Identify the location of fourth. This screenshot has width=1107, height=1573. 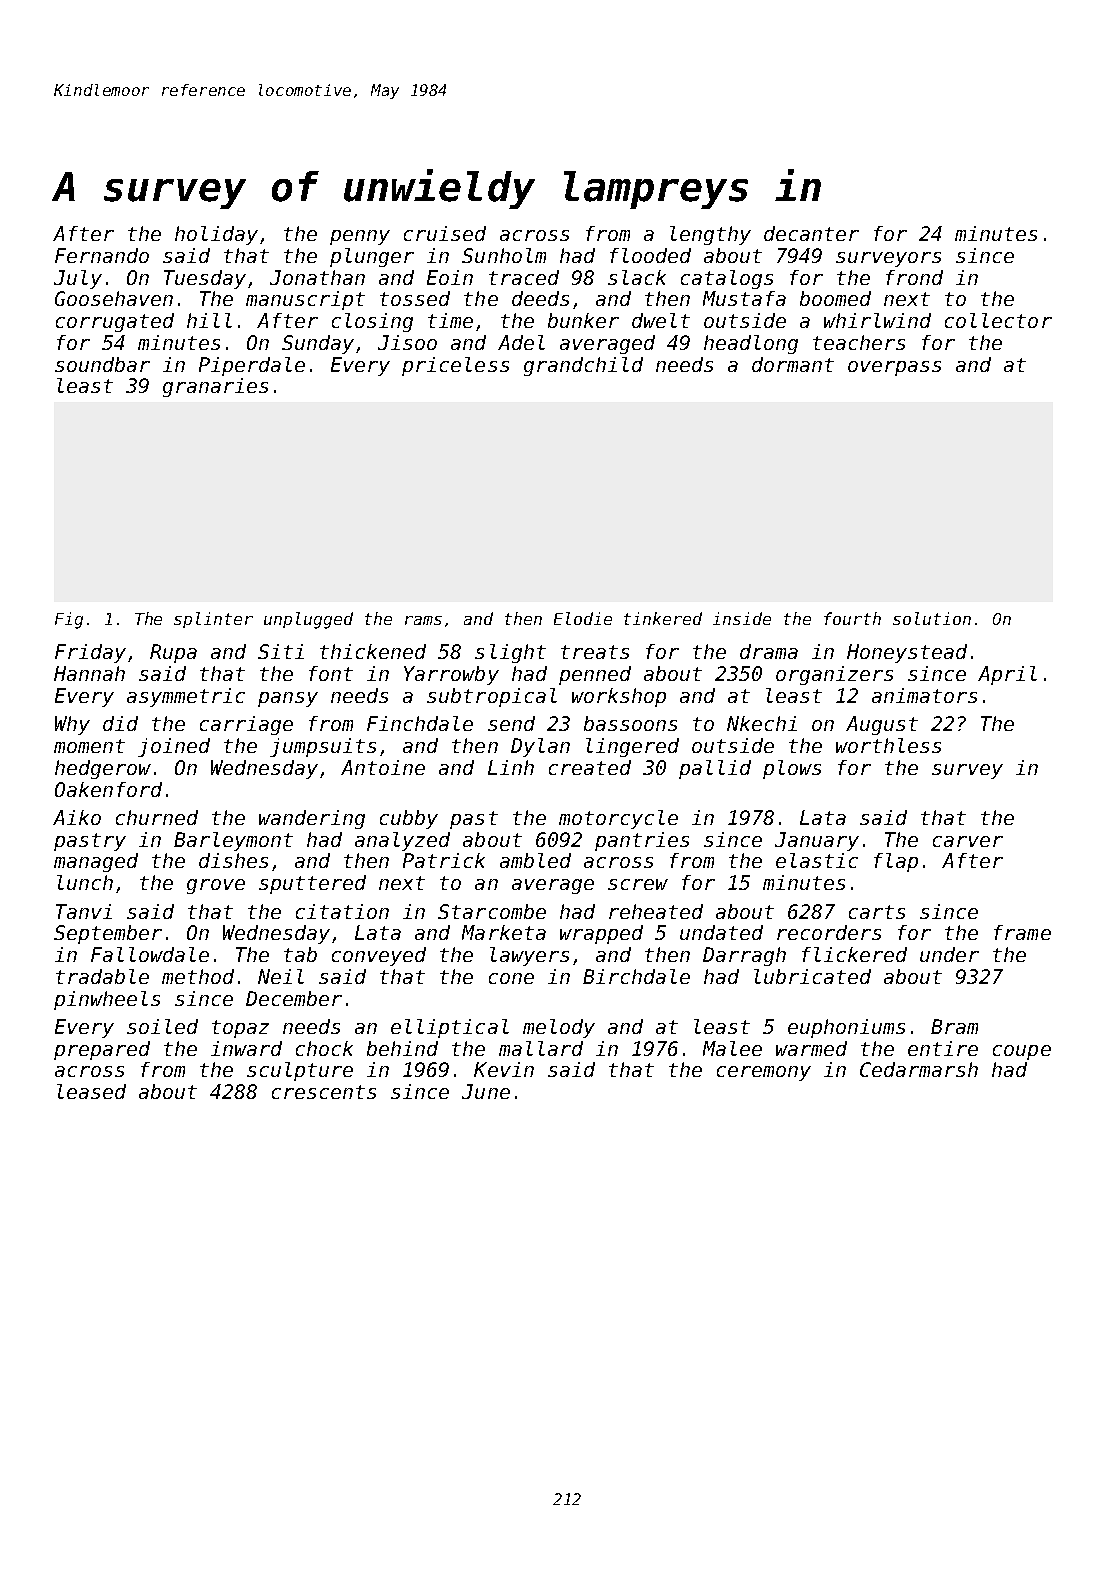
(852, 618).
